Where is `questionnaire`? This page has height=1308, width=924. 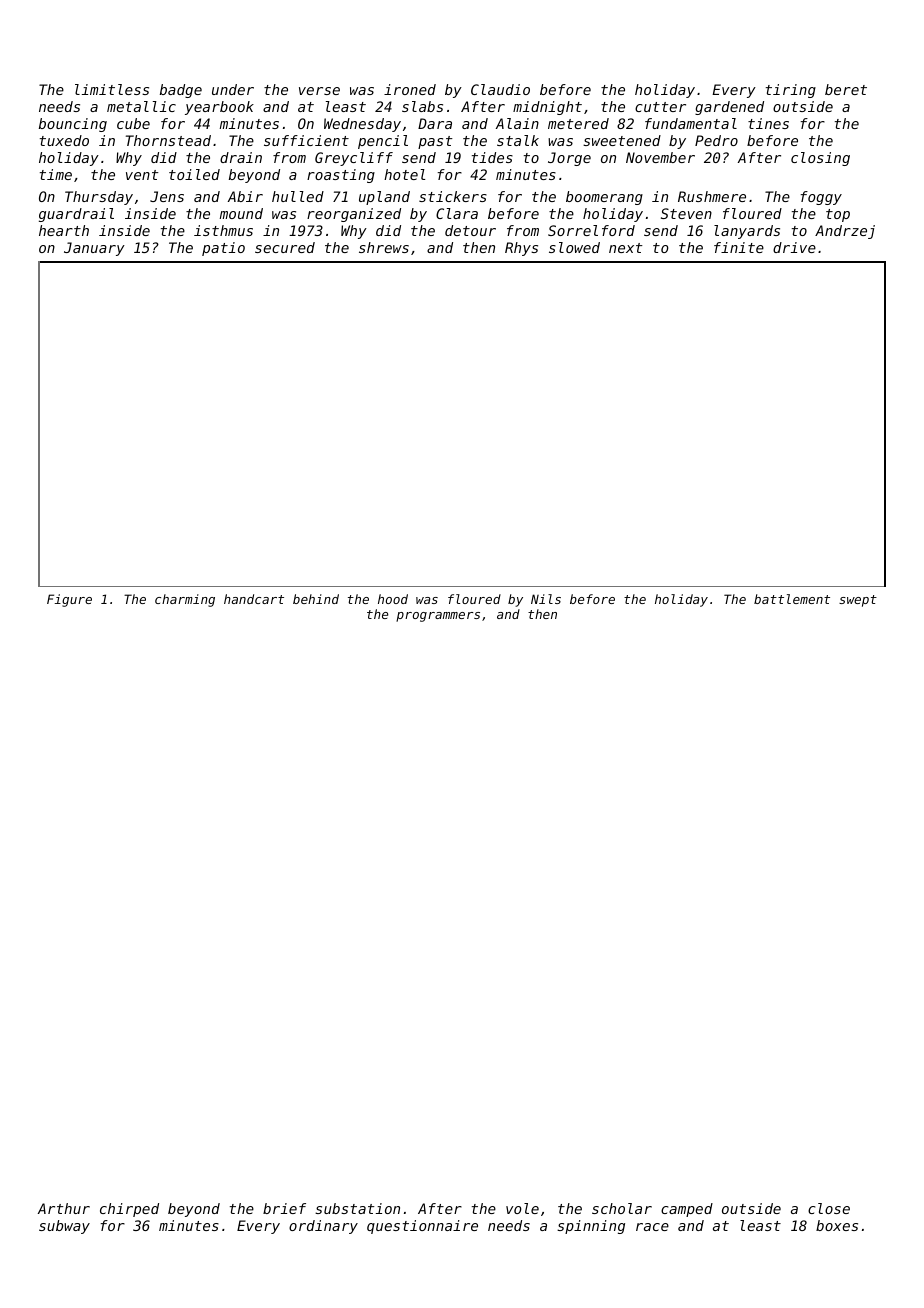 questionnaire is located at coordinates (422, 1227).
